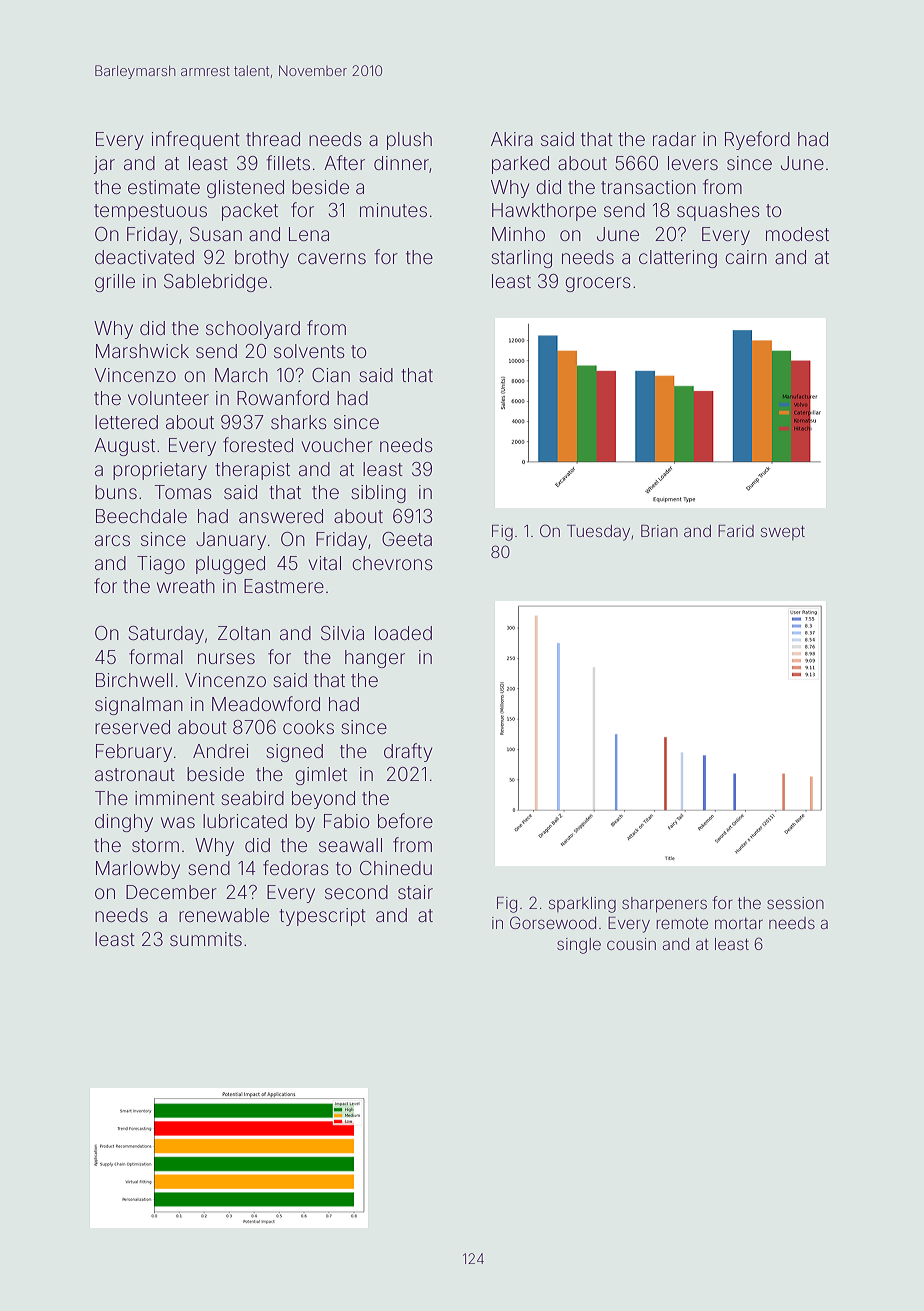 This page has height=1311, width=924. I want to click on swept, so click(783, 533).
